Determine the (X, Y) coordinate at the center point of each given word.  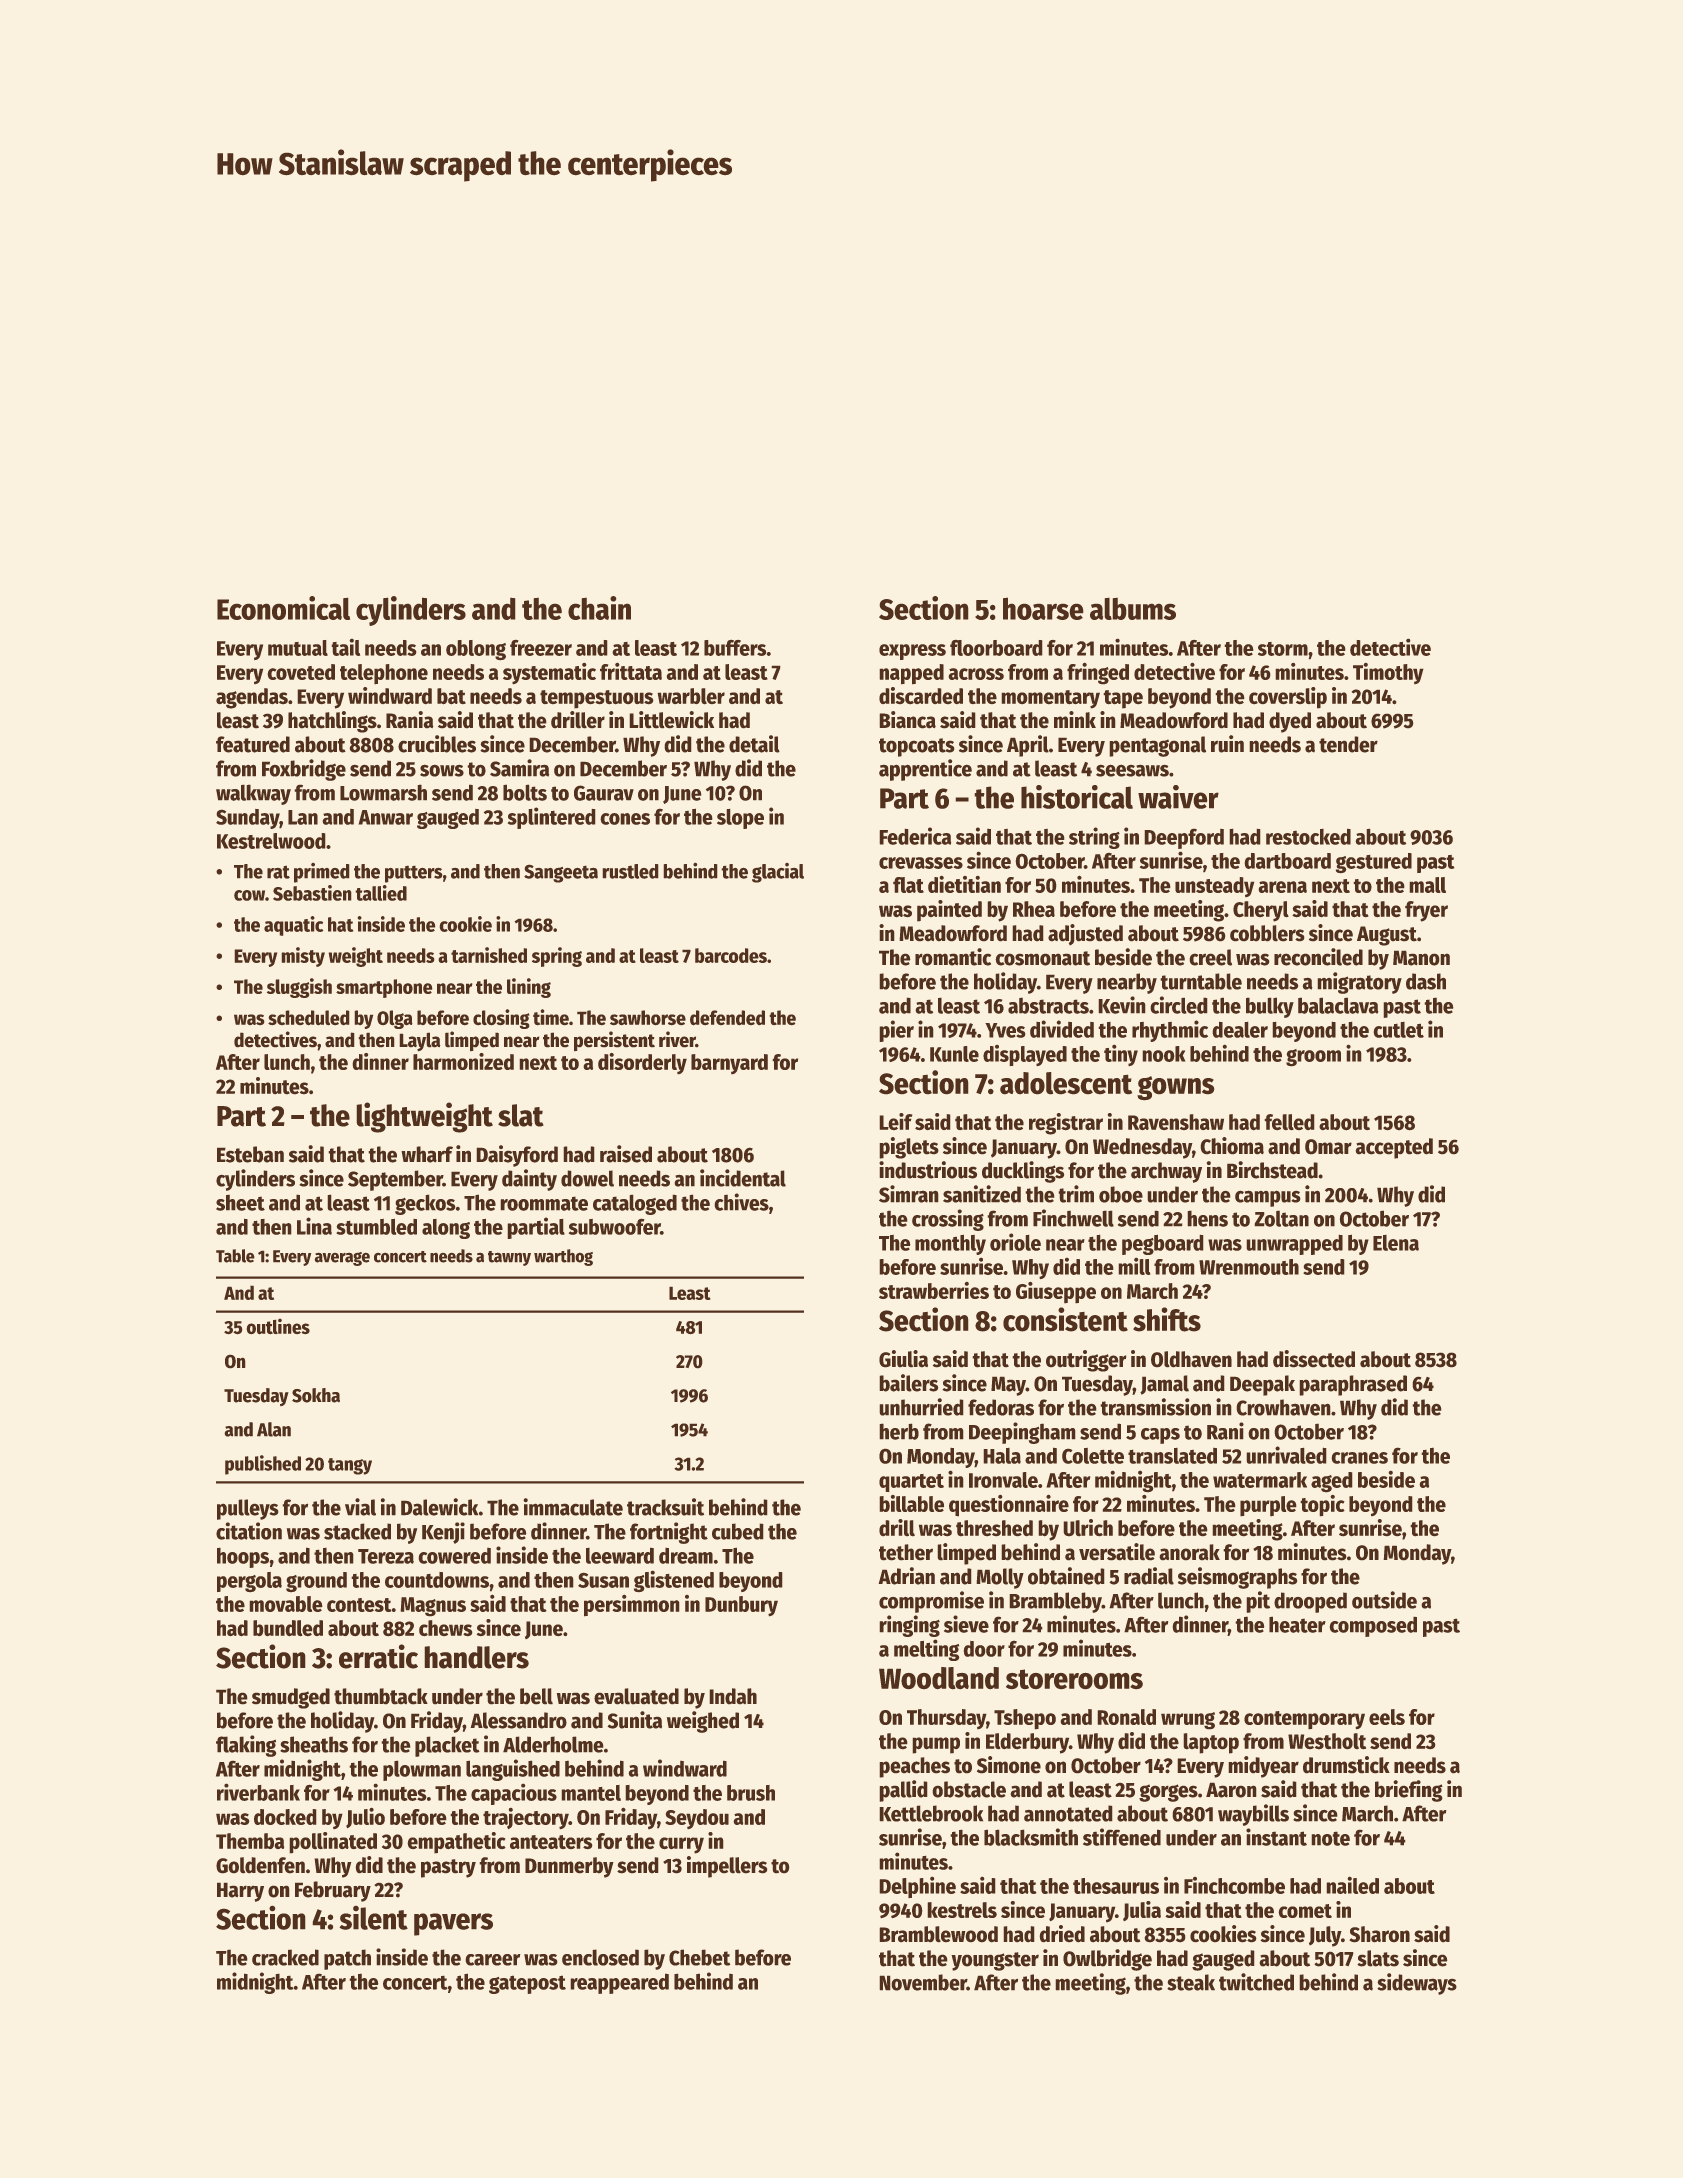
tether (906, 1552)
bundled (288, 1628)
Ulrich (1088, 1528)
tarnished (489, 955)
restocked (1308, 836)
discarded (921, 696)
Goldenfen (260, 1865)
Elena (1396, 1243)
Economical (283, 608)
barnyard (729, 1064)
